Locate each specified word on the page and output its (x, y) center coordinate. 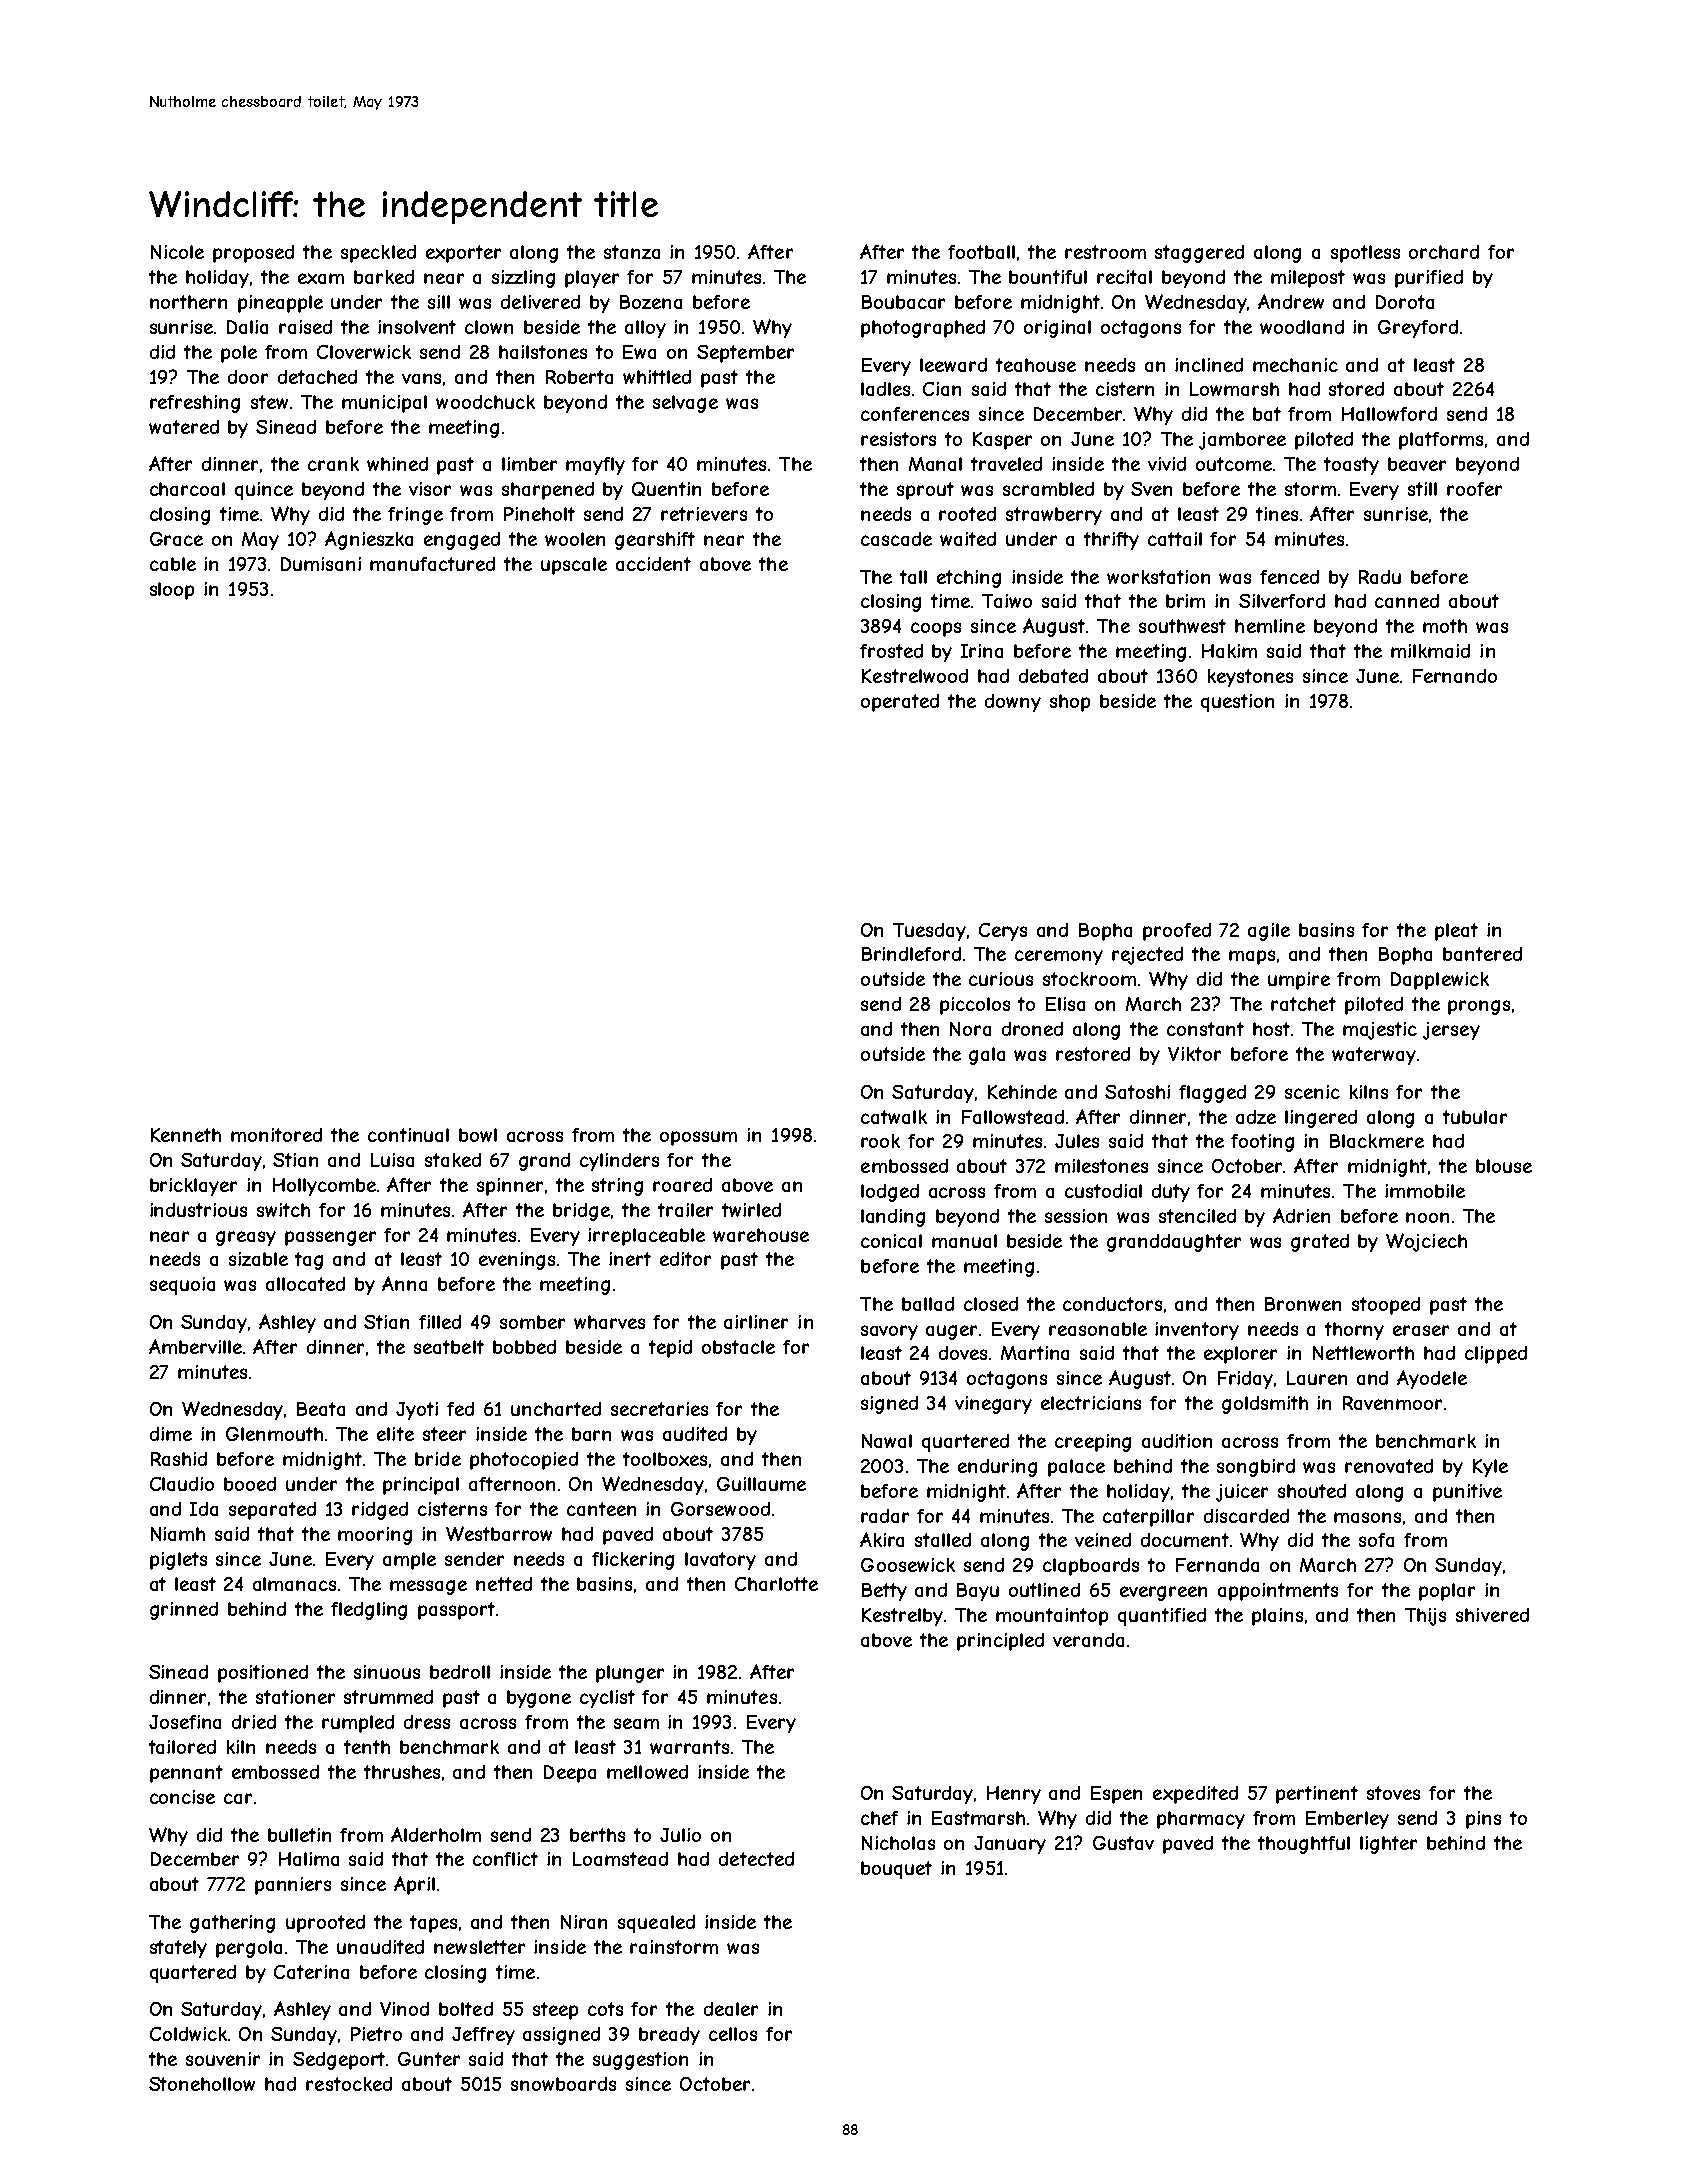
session (1076, 1216)
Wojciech (1426, 1242)
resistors (898, 439)
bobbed (524, 1347)
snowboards (563, 2084)
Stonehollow (202, 2084)
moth (1445, 626)
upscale (574, 566)
